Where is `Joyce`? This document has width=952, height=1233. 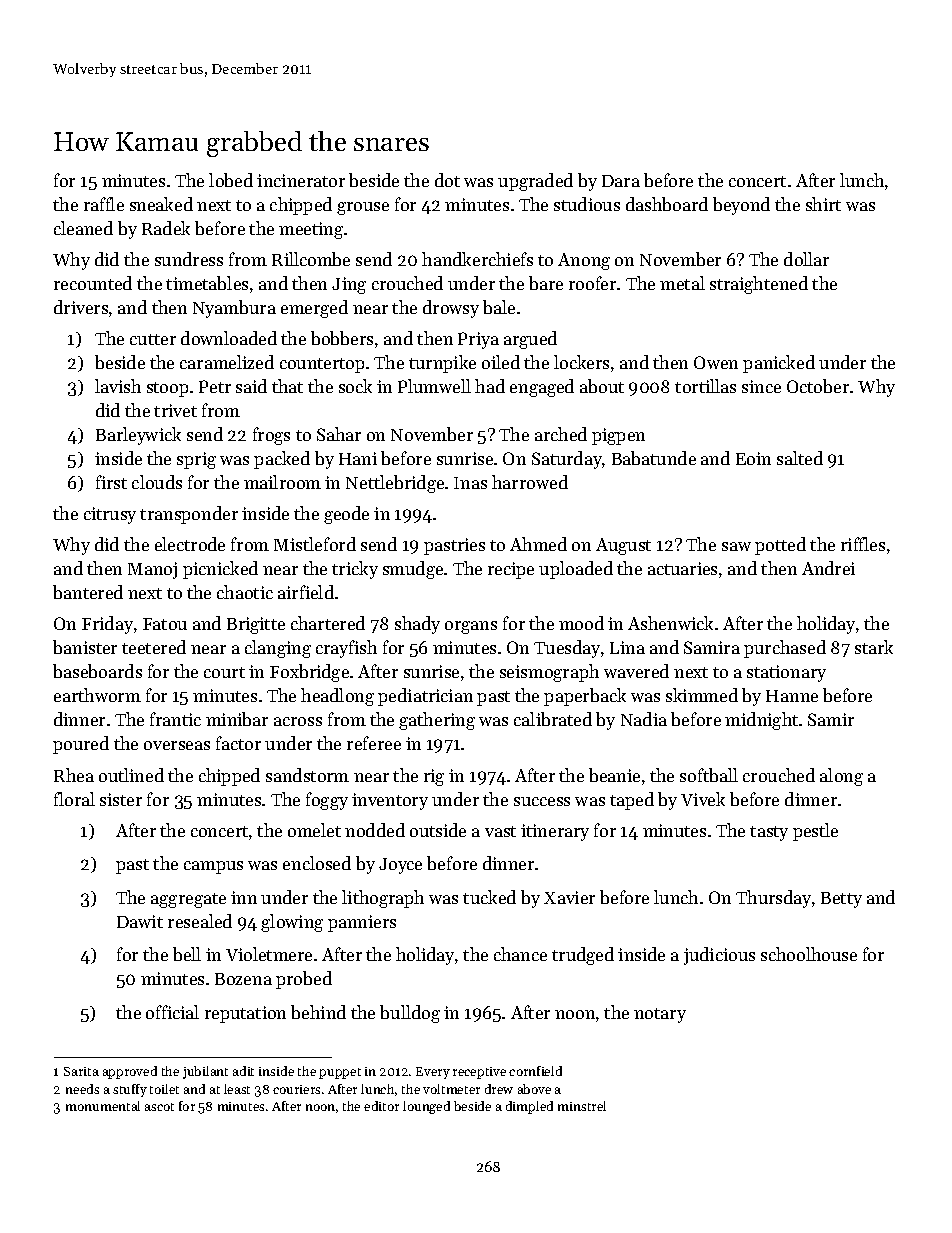 Joyce is located at coordinates (400, 866).
